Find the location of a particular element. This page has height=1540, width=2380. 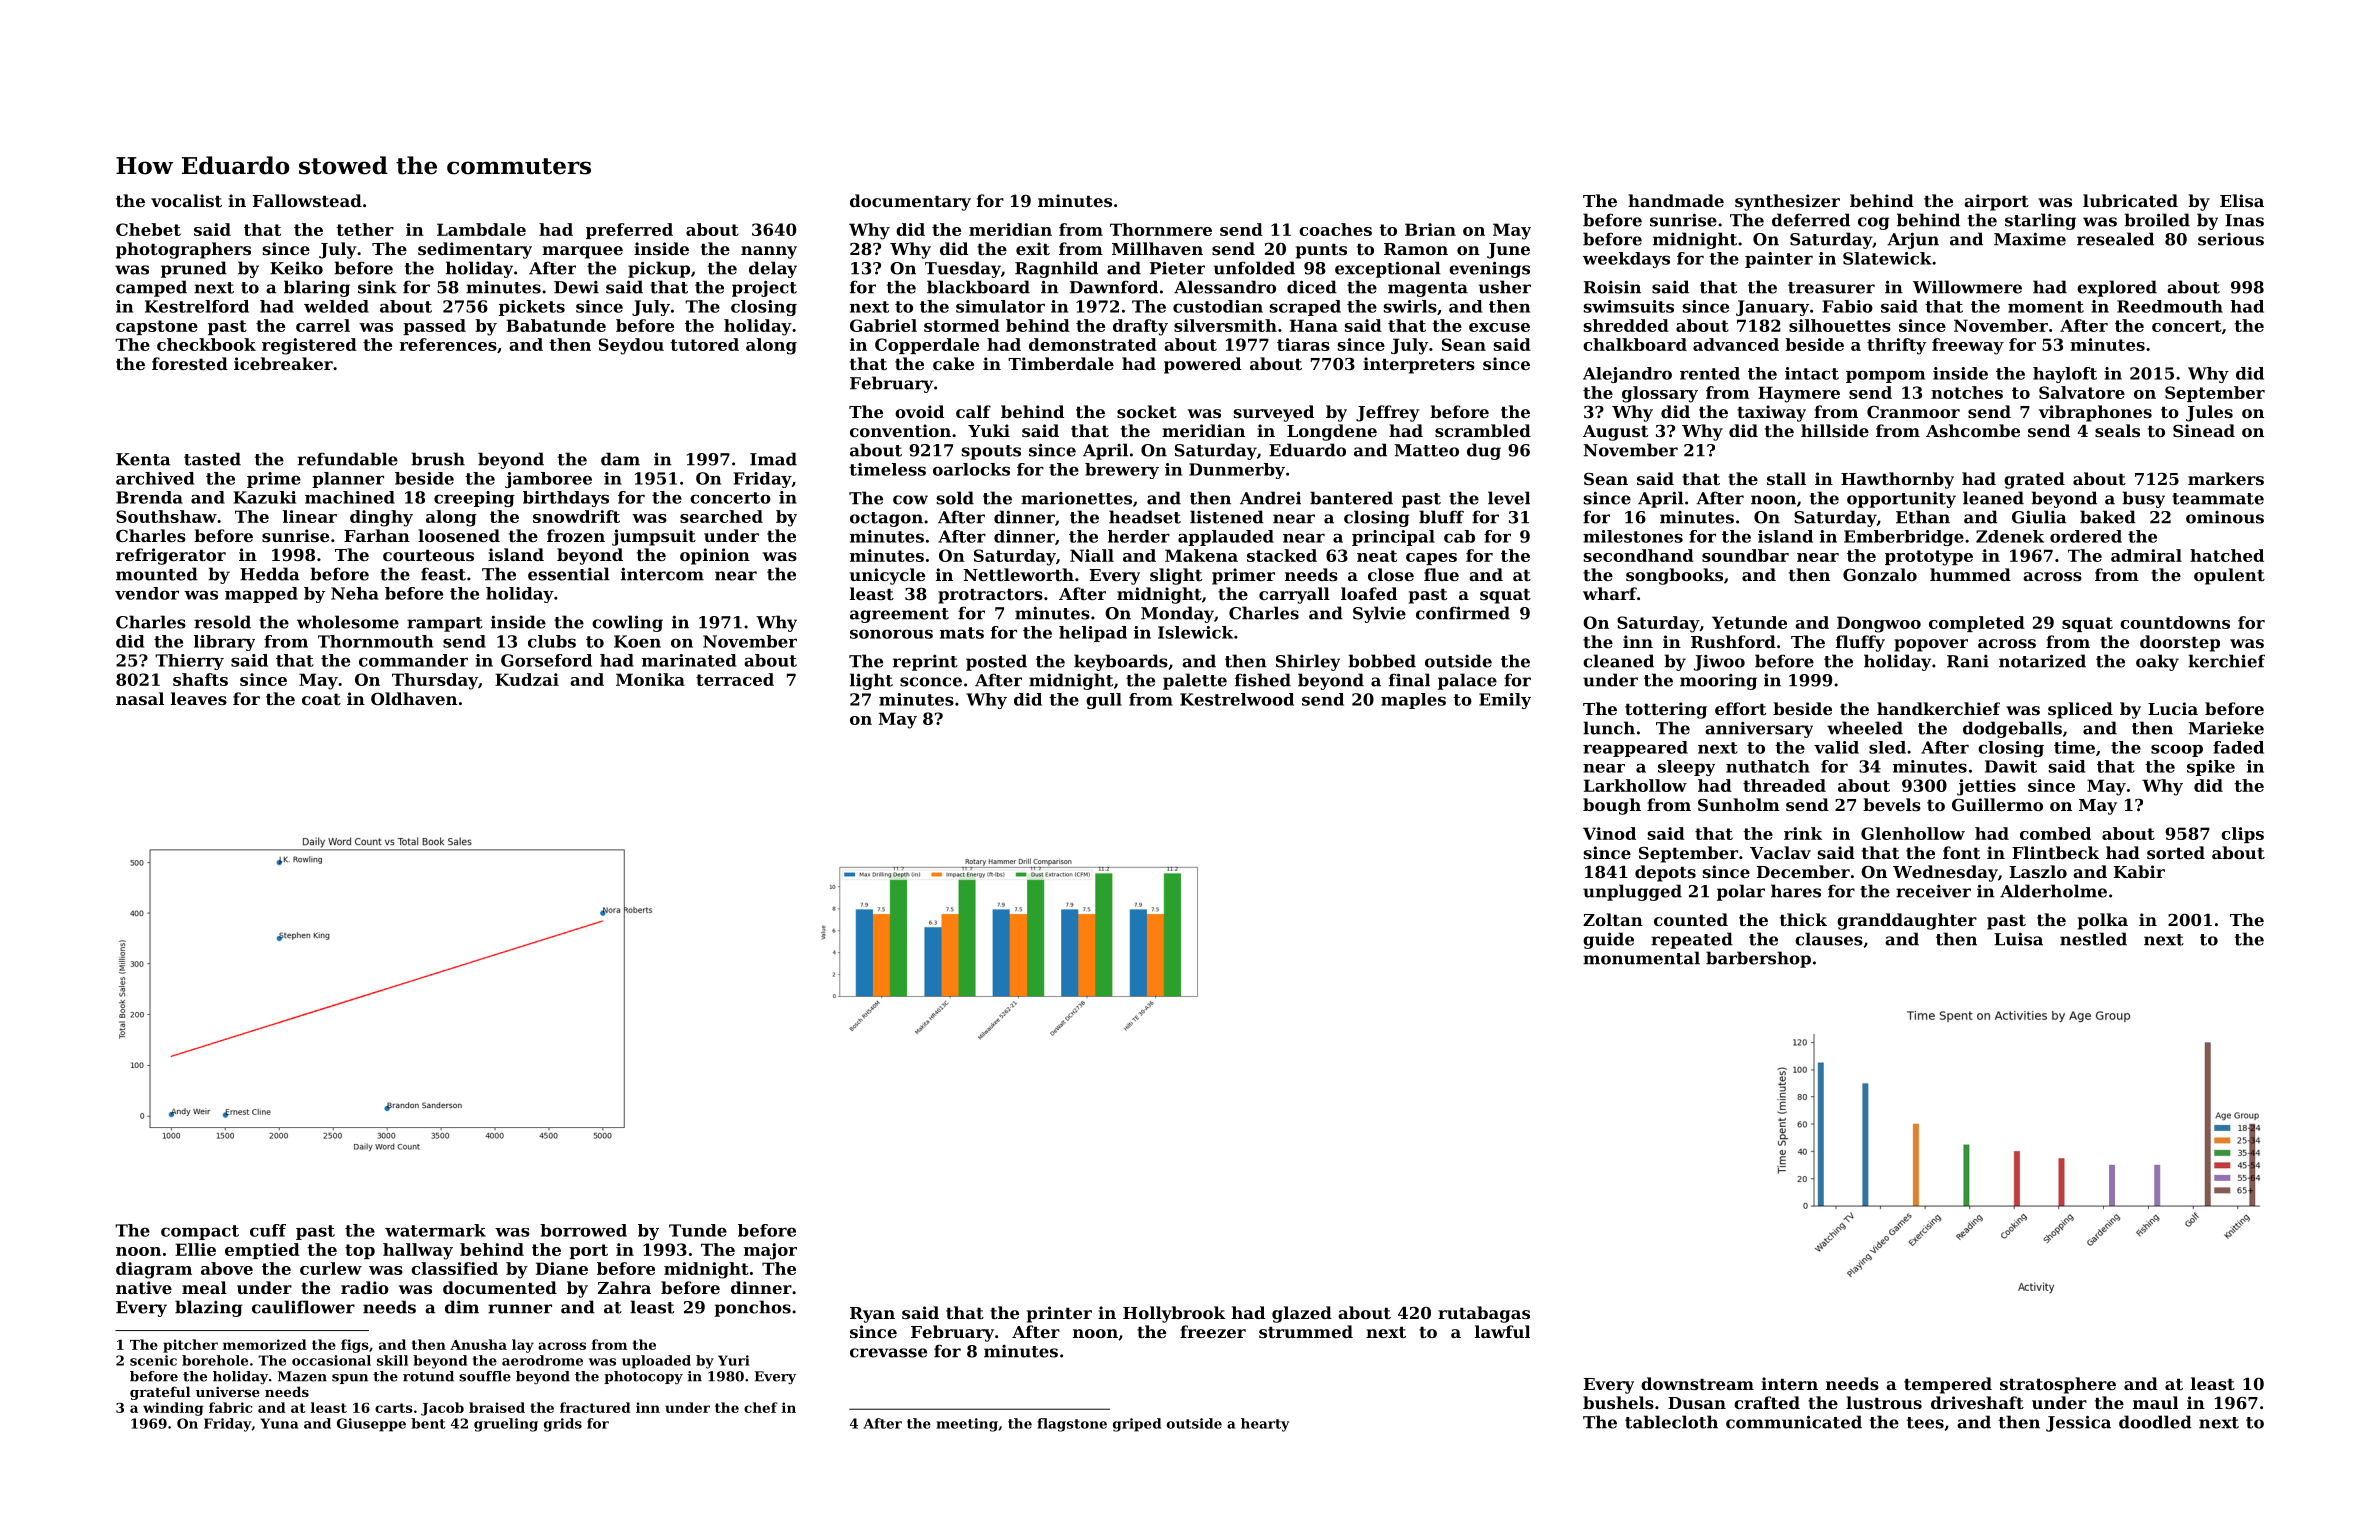

polka is located at coordinates (2103, 921).
